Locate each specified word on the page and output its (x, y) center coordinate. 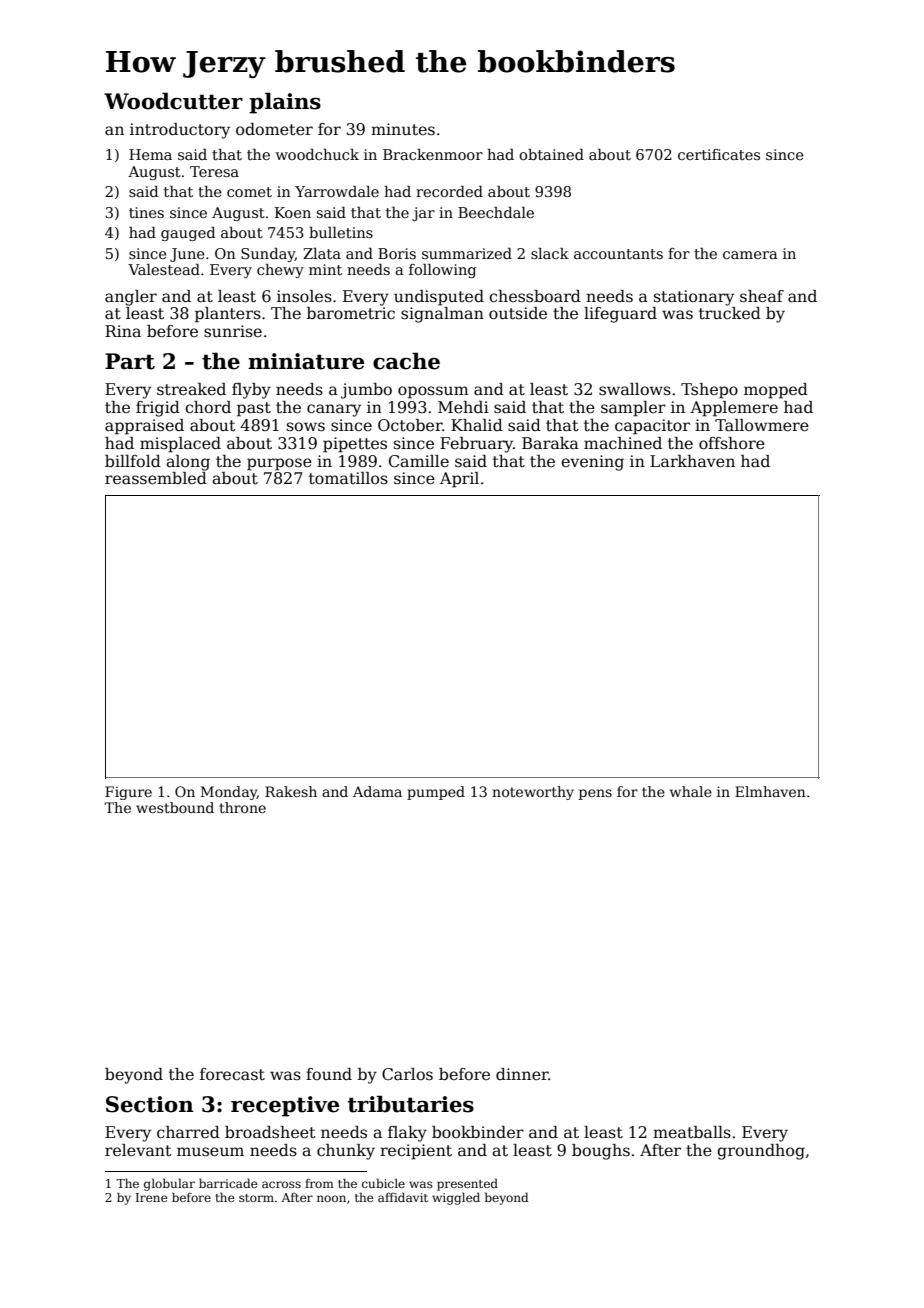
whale (691, 791)
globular (169, 1184)
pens (595, 794)
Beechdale (496, 212)
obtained (551, 154)
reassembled (156, 478)
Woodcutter (173, 101)
